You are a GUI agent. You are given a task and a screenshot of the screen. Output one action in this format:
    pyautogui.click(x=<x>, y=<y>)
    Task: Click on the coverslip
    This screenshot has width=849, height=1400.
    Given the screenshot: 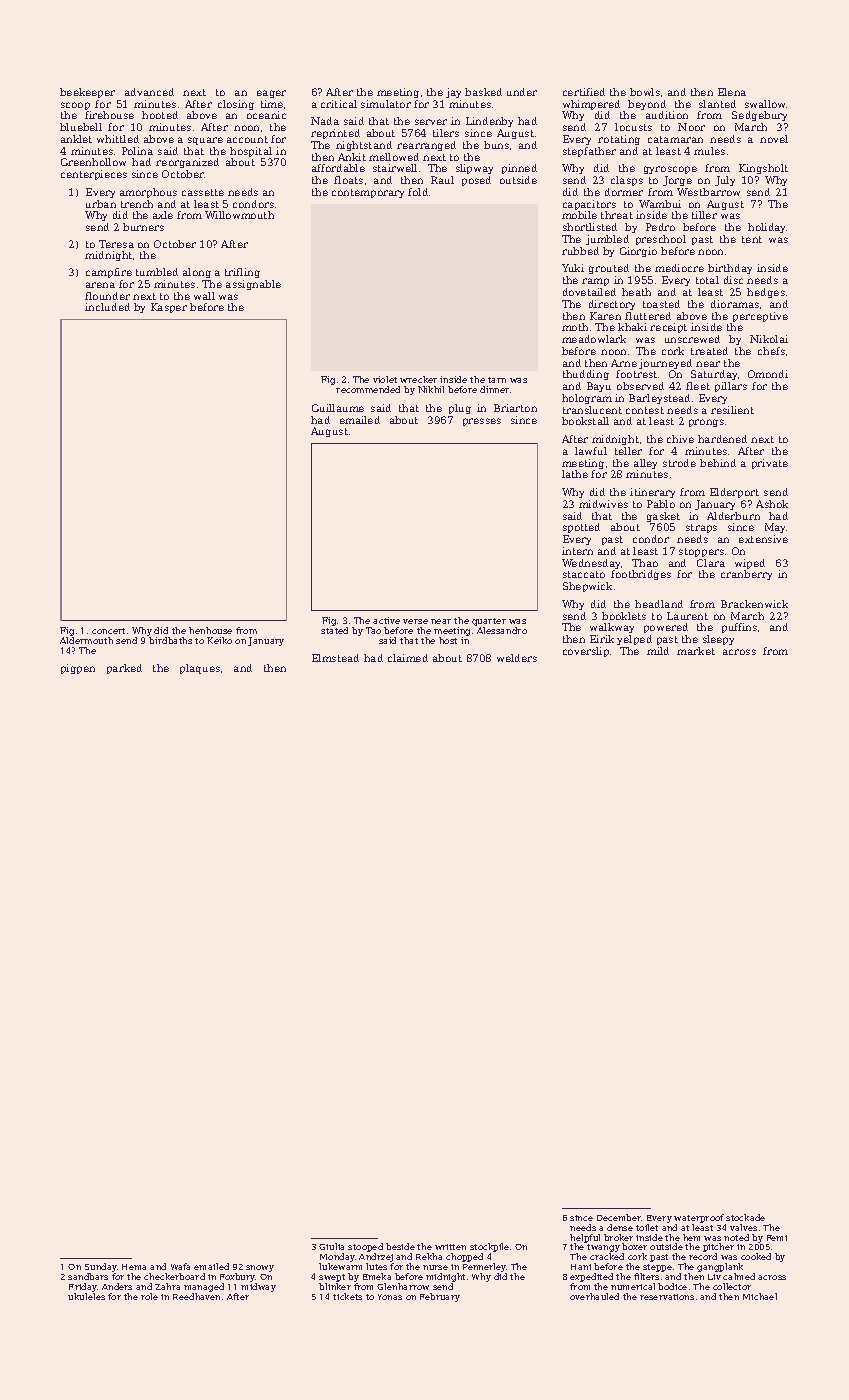 What is the action you would take?
    pyautogui.click(x=586, y=652)
